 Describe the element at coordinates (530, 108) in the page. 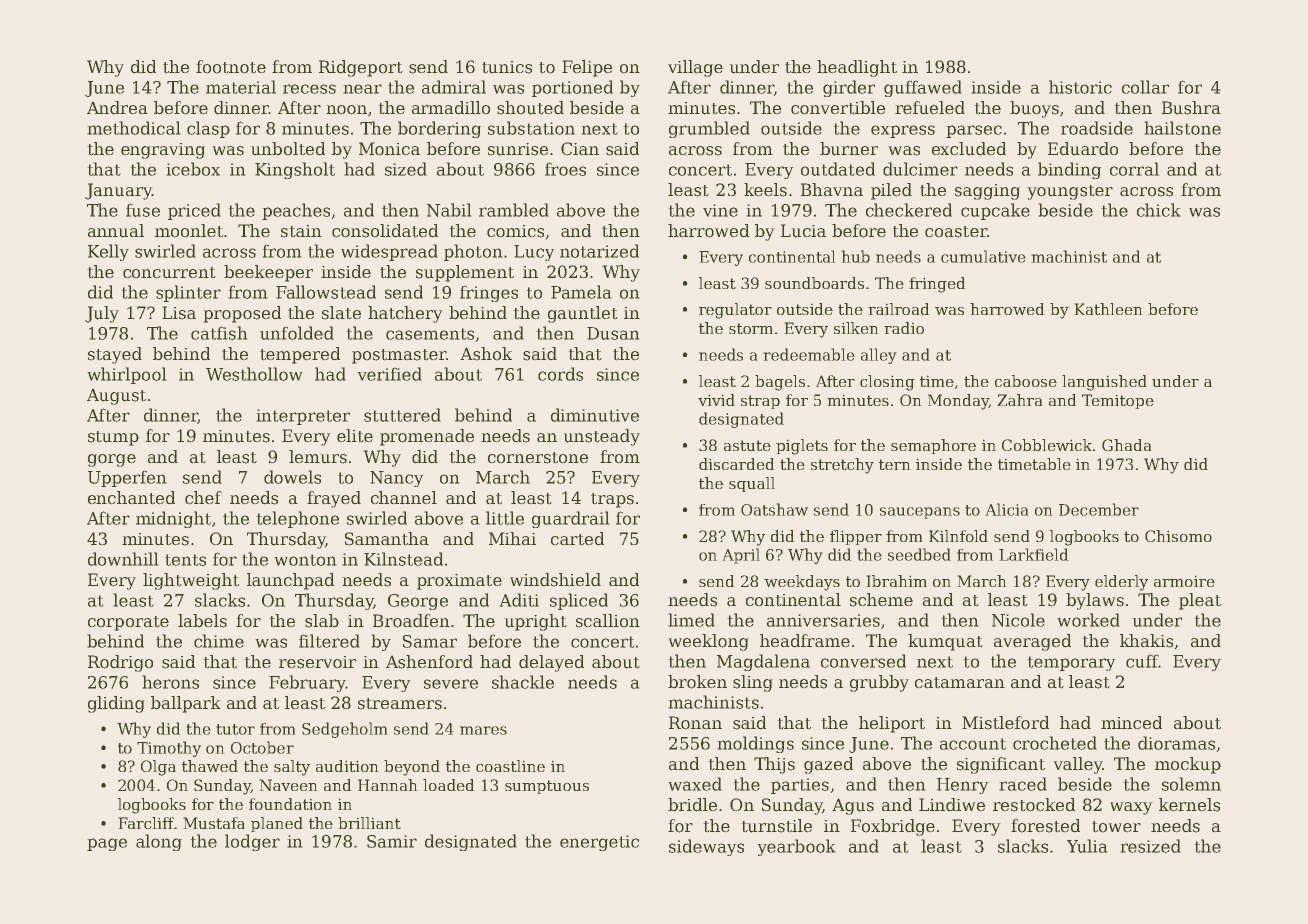

I see `shouted` at that location.
